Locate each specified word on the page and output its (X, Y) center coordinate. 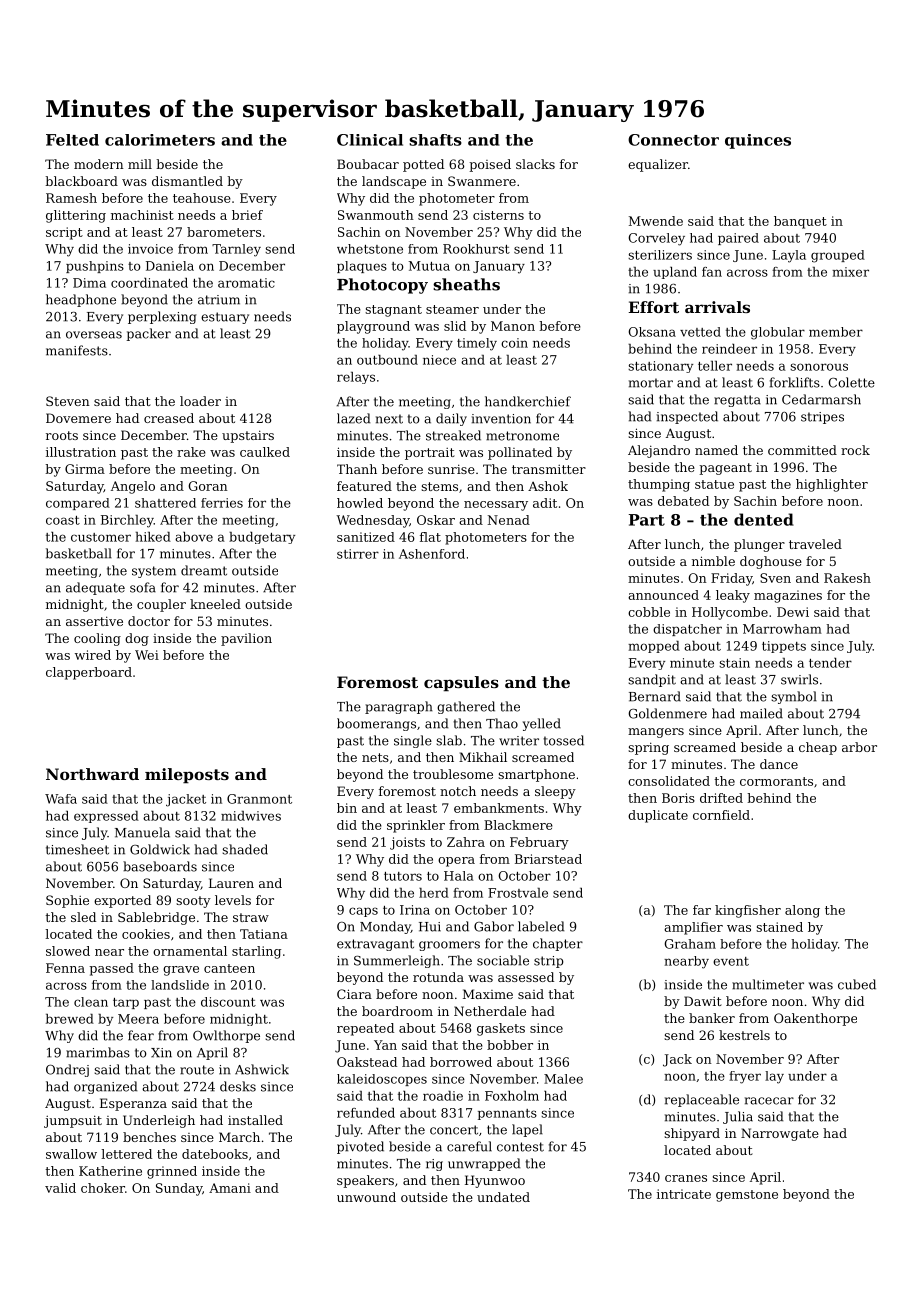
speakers (365, 1181)
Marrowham (782, 629)
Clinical (370, 140)
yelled (542, 724)
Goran (208, 486)
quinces (758, 141)
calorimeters (160, 140)
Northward (92, 774)
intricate (684, 1194)
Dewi (793, 612)
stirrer (358, 554)
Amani (230, 1188)
